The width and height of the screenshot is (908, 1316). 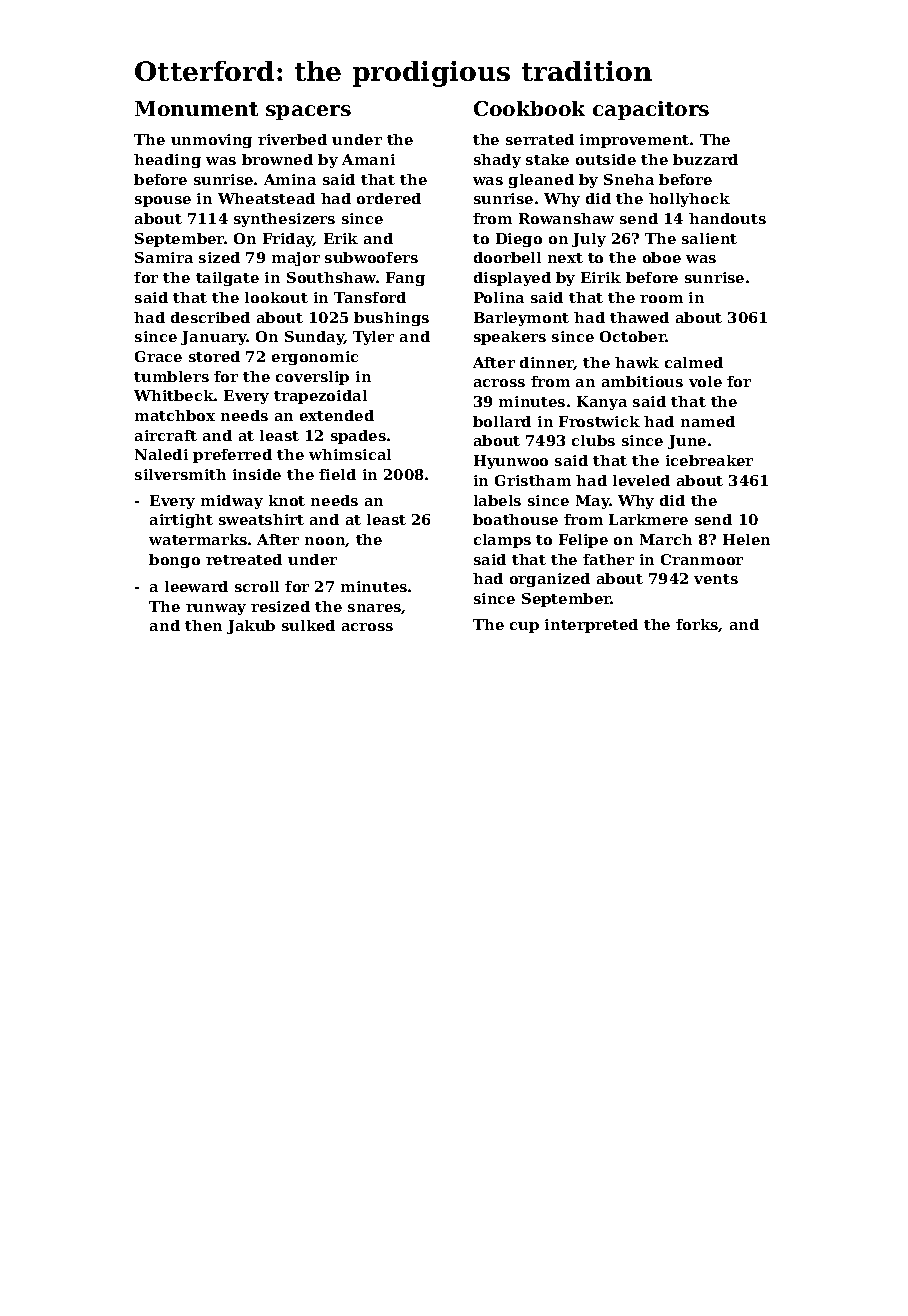 What do you see at coordinates (370, 297) in the screenshot?
I see `Tansford` at bounding box center [370, 297].
